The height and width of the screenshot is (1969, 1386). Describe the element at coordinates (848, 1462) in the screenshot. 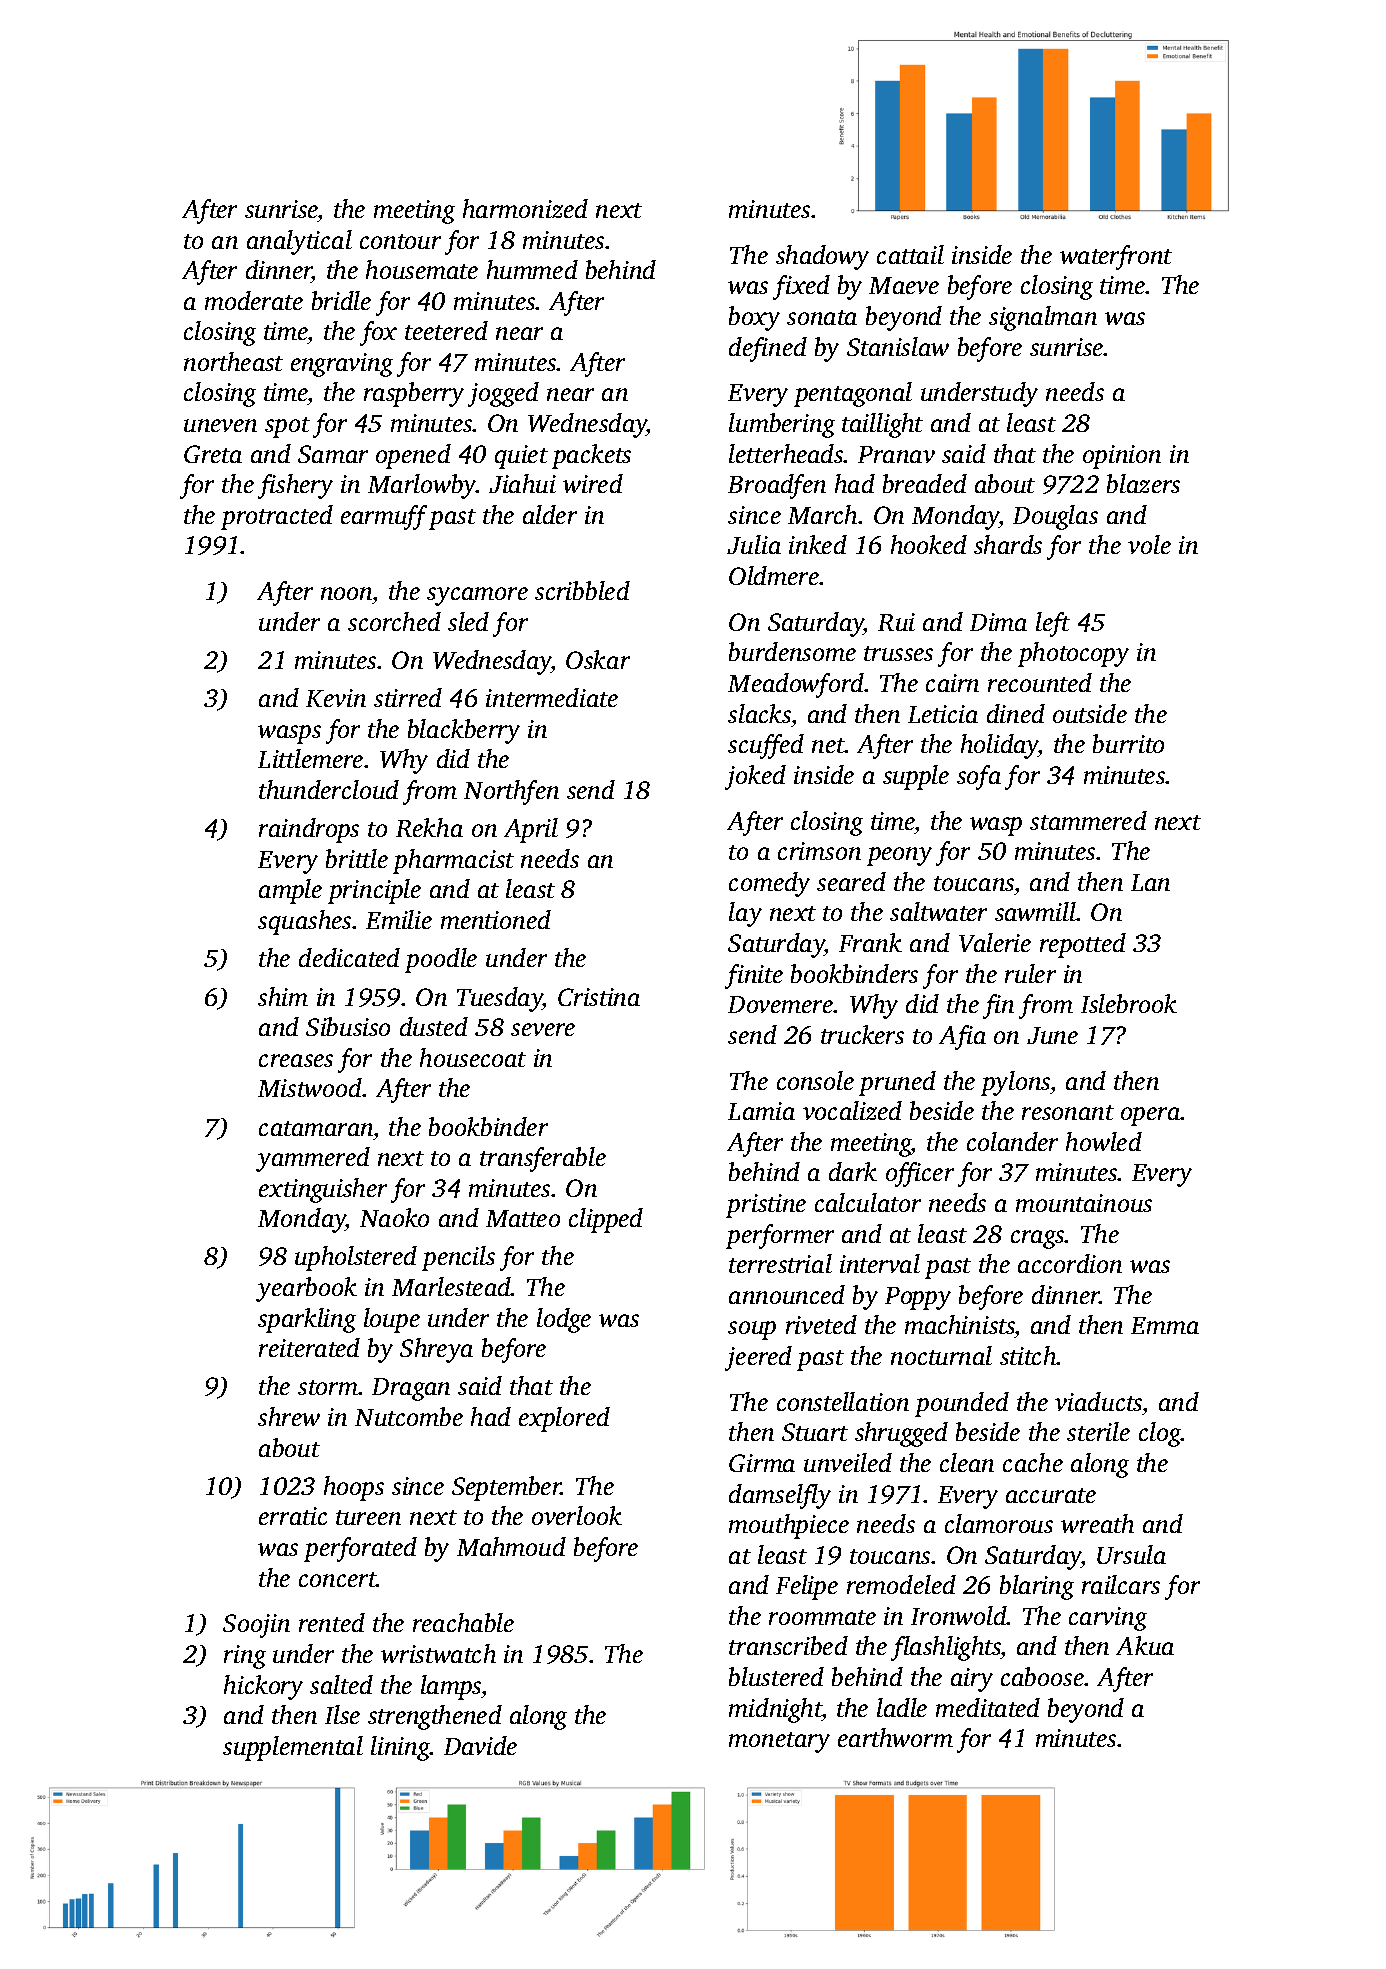

I see `unveiled` at that location.
